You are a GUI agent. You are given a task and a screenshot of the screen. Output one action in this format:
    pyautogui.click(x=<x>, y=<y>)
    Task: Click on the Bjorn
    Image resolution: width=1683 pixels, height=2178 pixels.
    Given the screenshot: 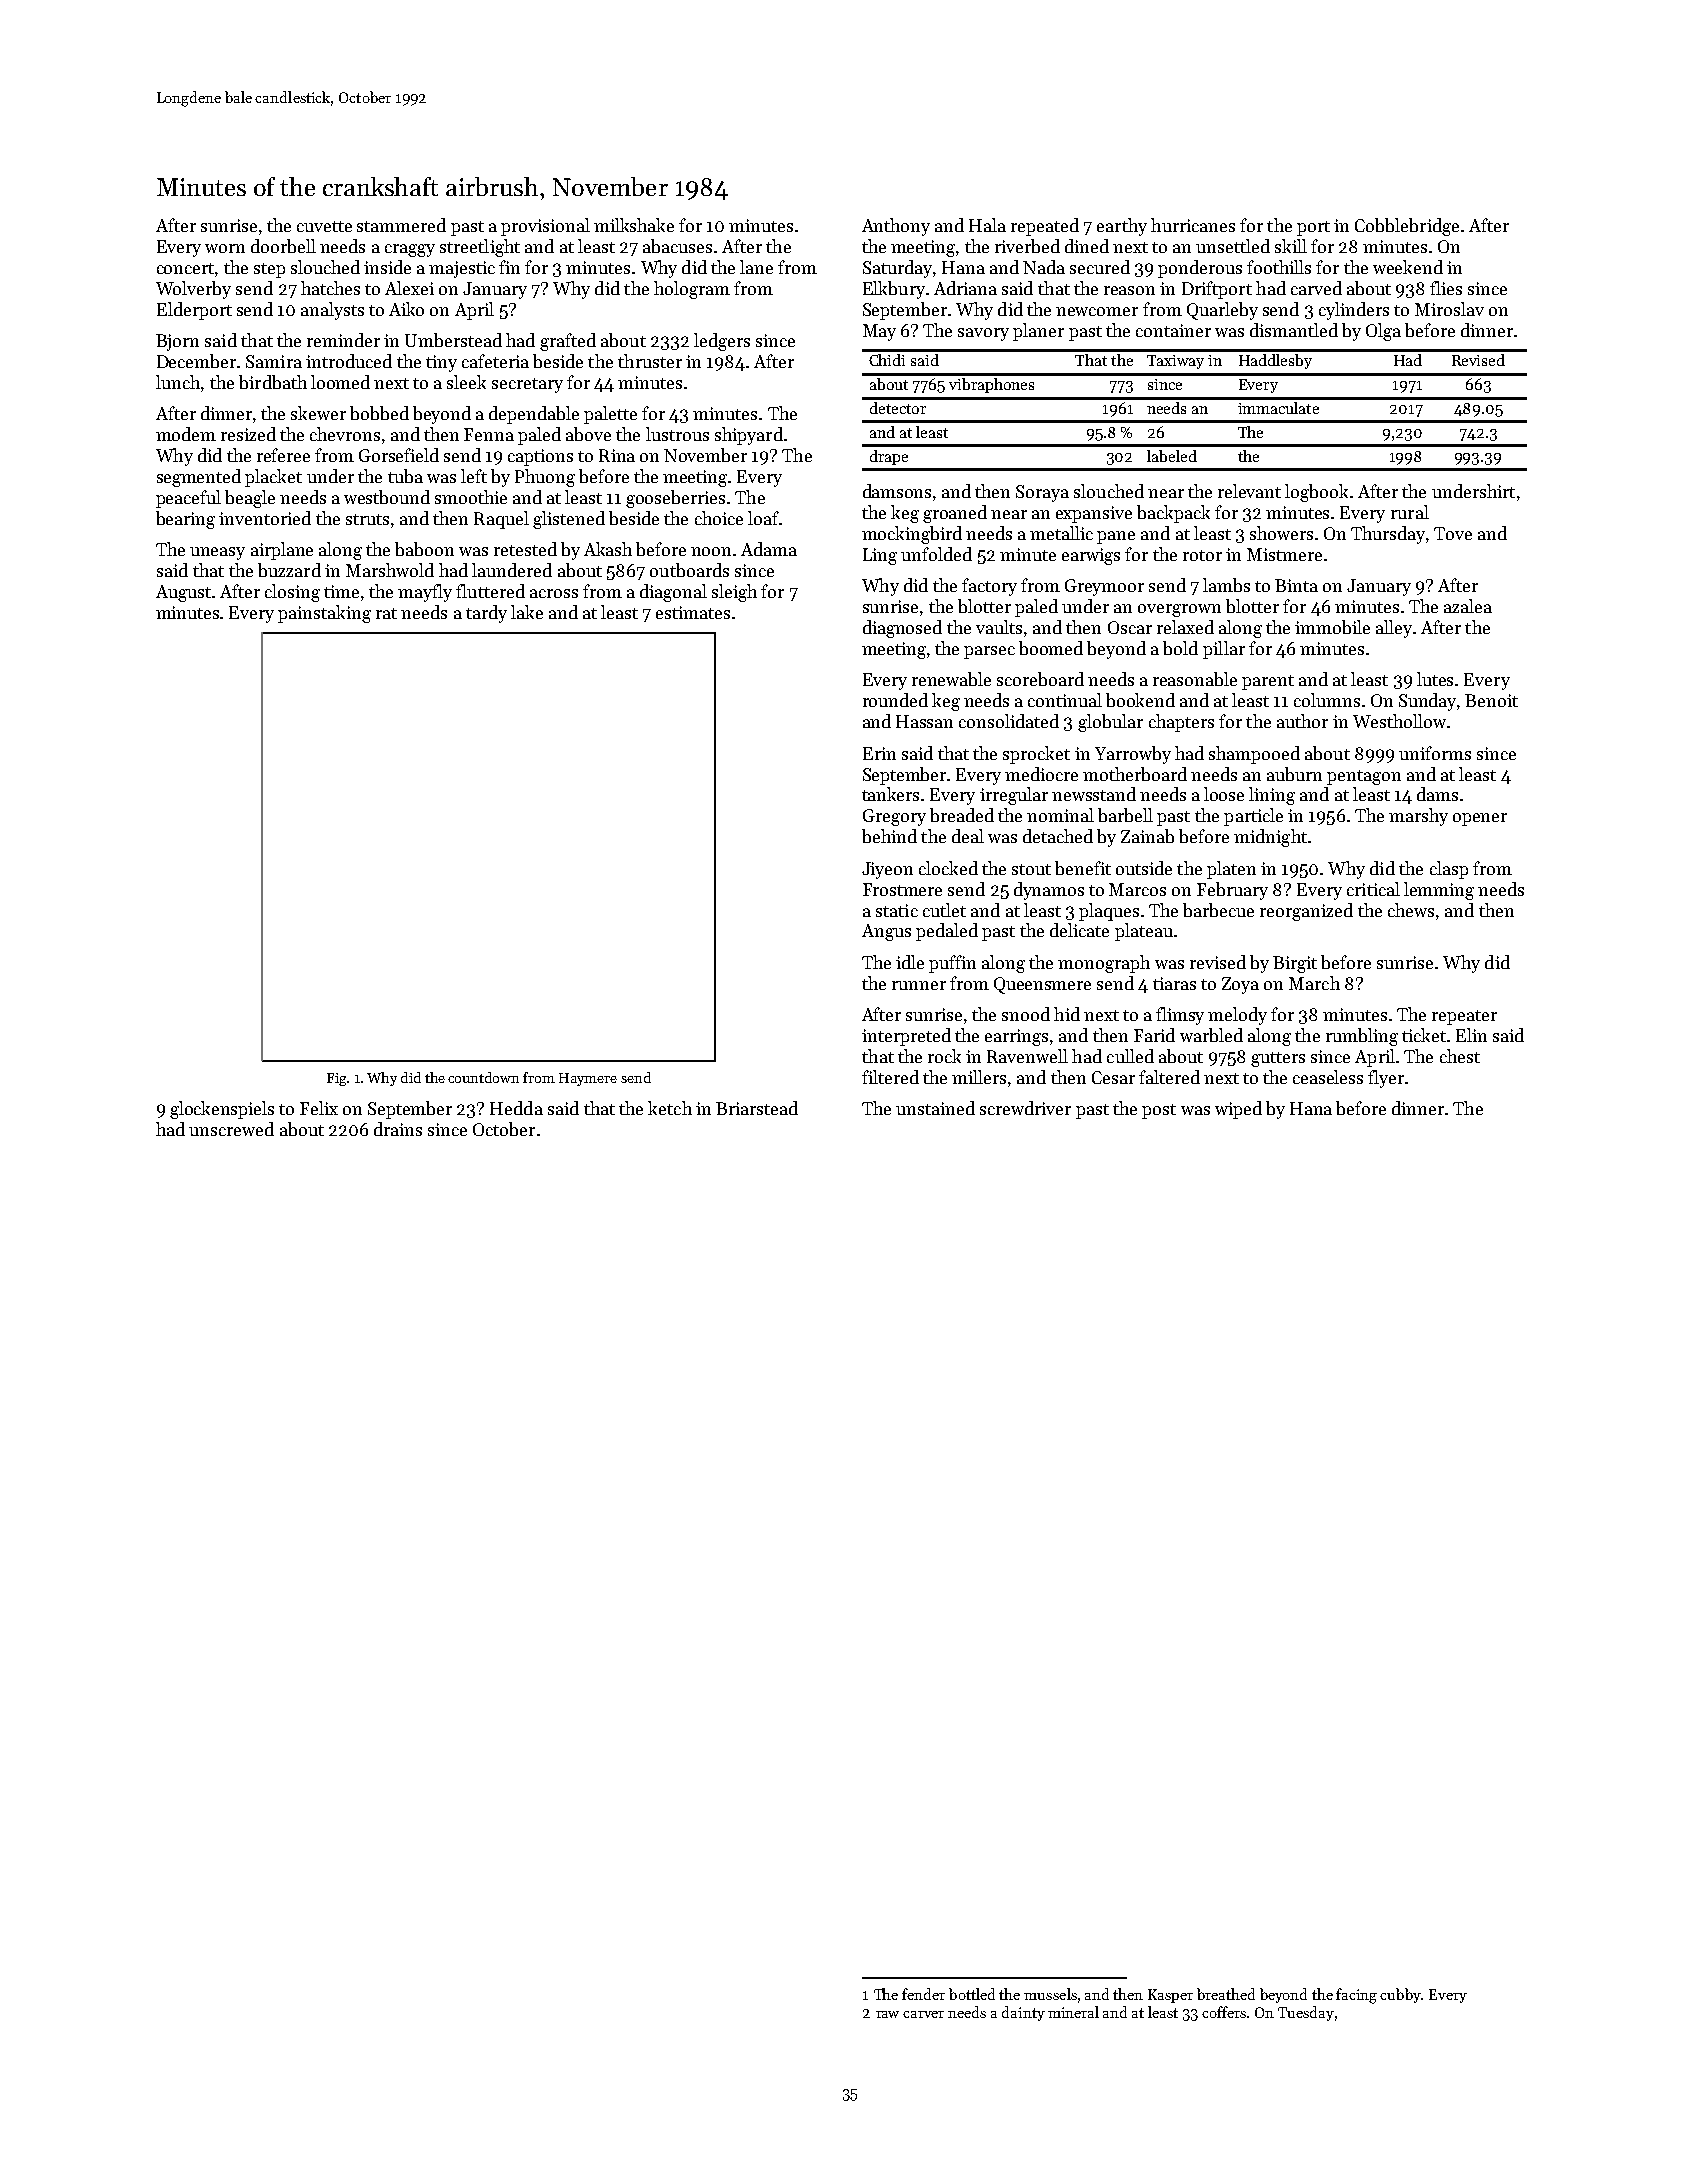 What is the action you would take?
    pyautogui.click(x=177, y=342)
